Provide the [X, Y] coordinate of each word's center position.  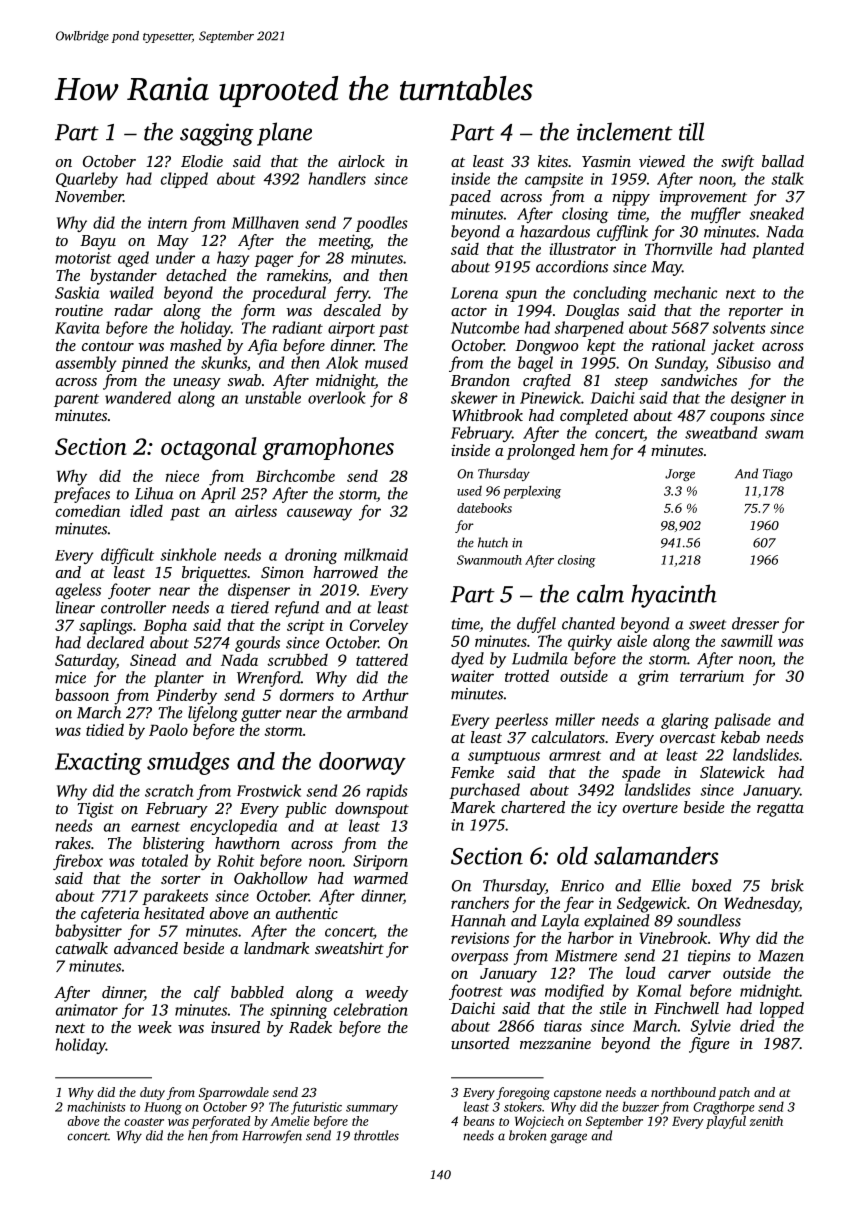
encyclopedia [233, 827]
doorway [362, 763]
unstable [273, 397]
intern [167, 223]
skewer [474, 397]
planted [778, 250]
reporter [756, 313]
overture [650, 808]
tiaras [563, 1026]
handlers [337, 178]
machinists [96, 1106]
